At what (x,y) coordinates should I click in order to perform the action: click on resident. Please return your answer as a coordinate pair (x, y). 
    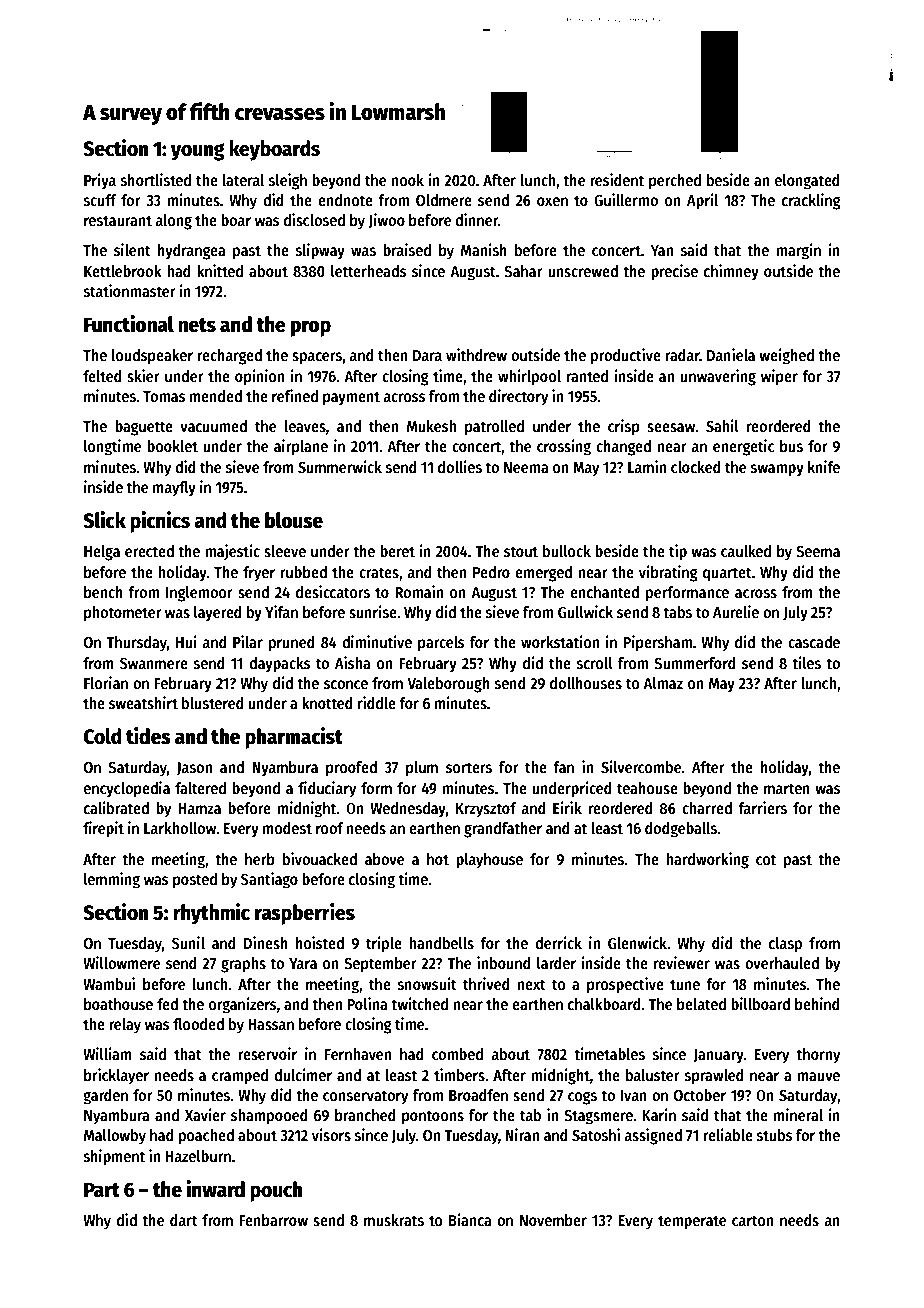
    Looking at the image, I should click on (617, 179).
